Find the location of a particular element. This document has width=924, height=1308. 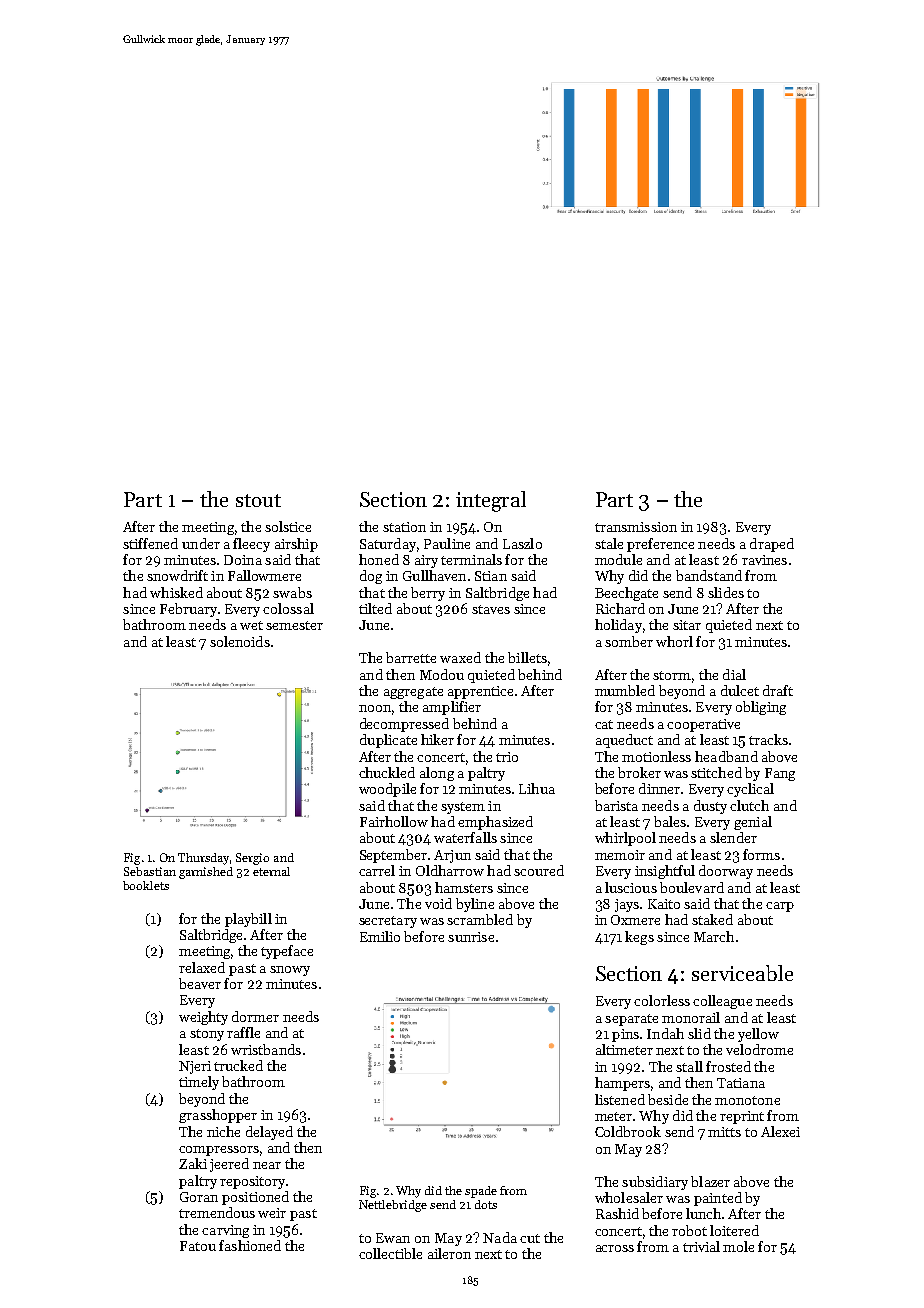

Sergio is located at coordinates (252, 859).
